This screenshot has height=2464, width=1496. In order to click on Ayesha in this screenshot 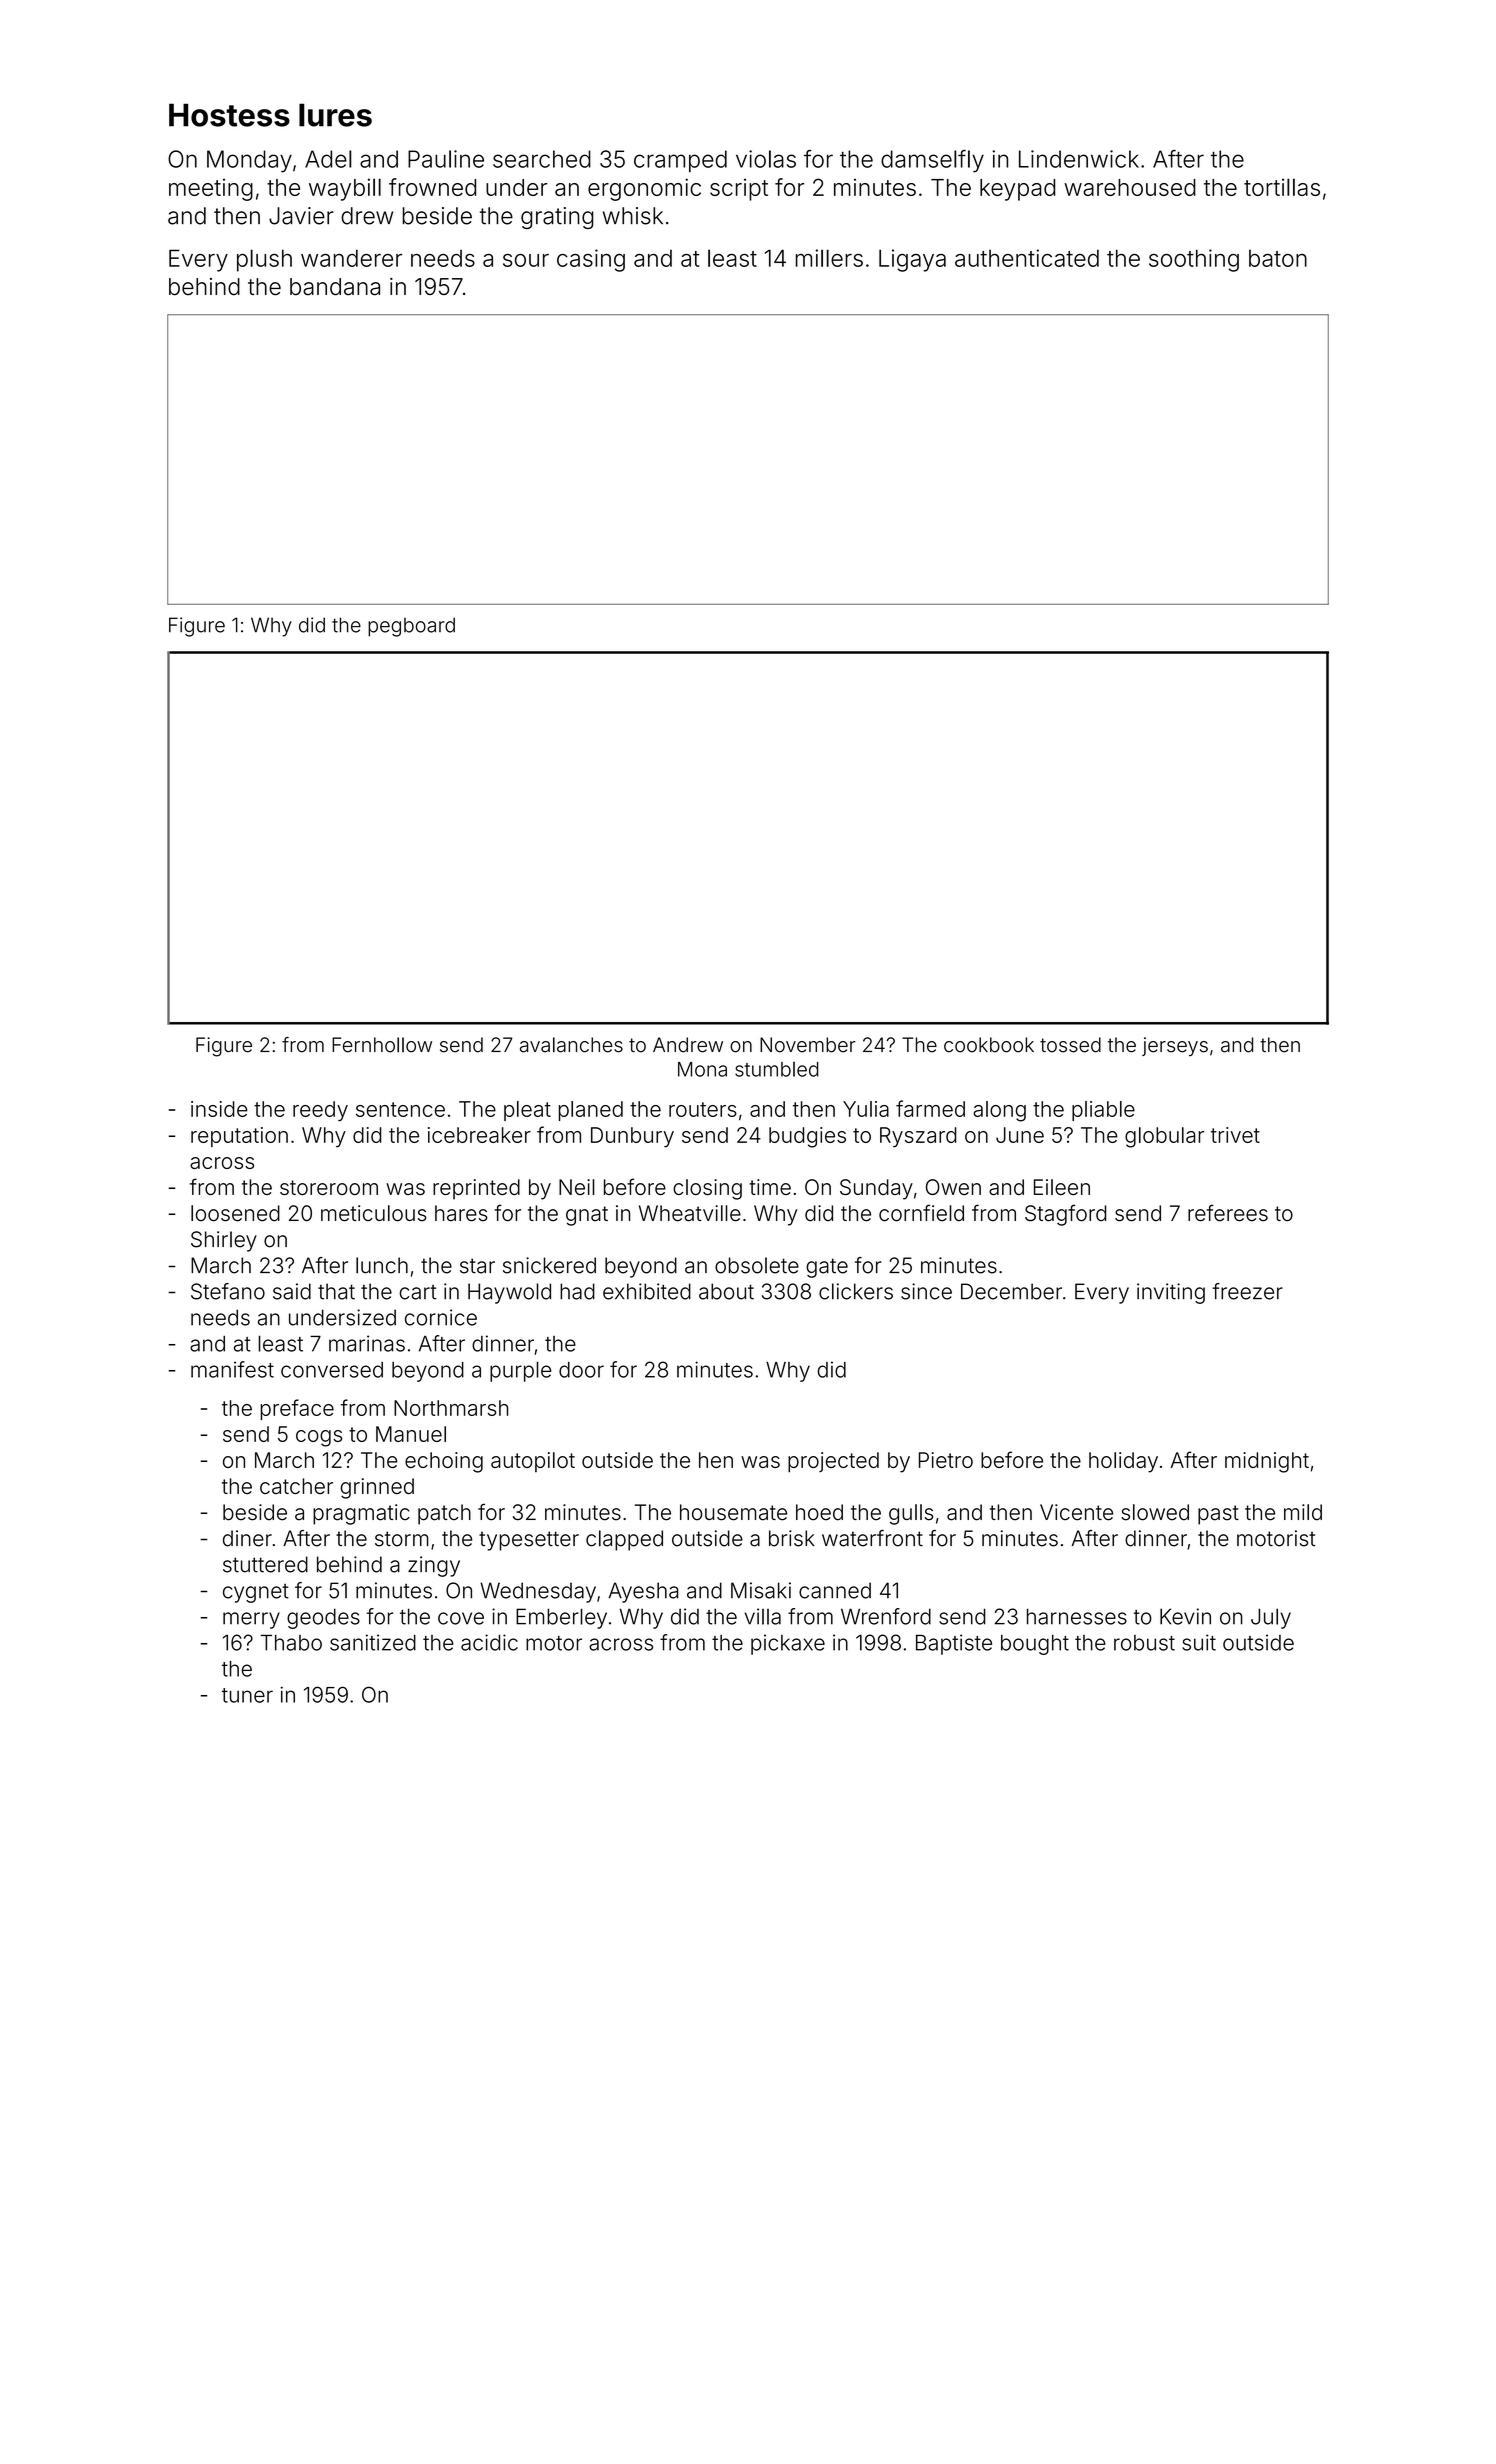, I will do `click(643, 1592)`.
